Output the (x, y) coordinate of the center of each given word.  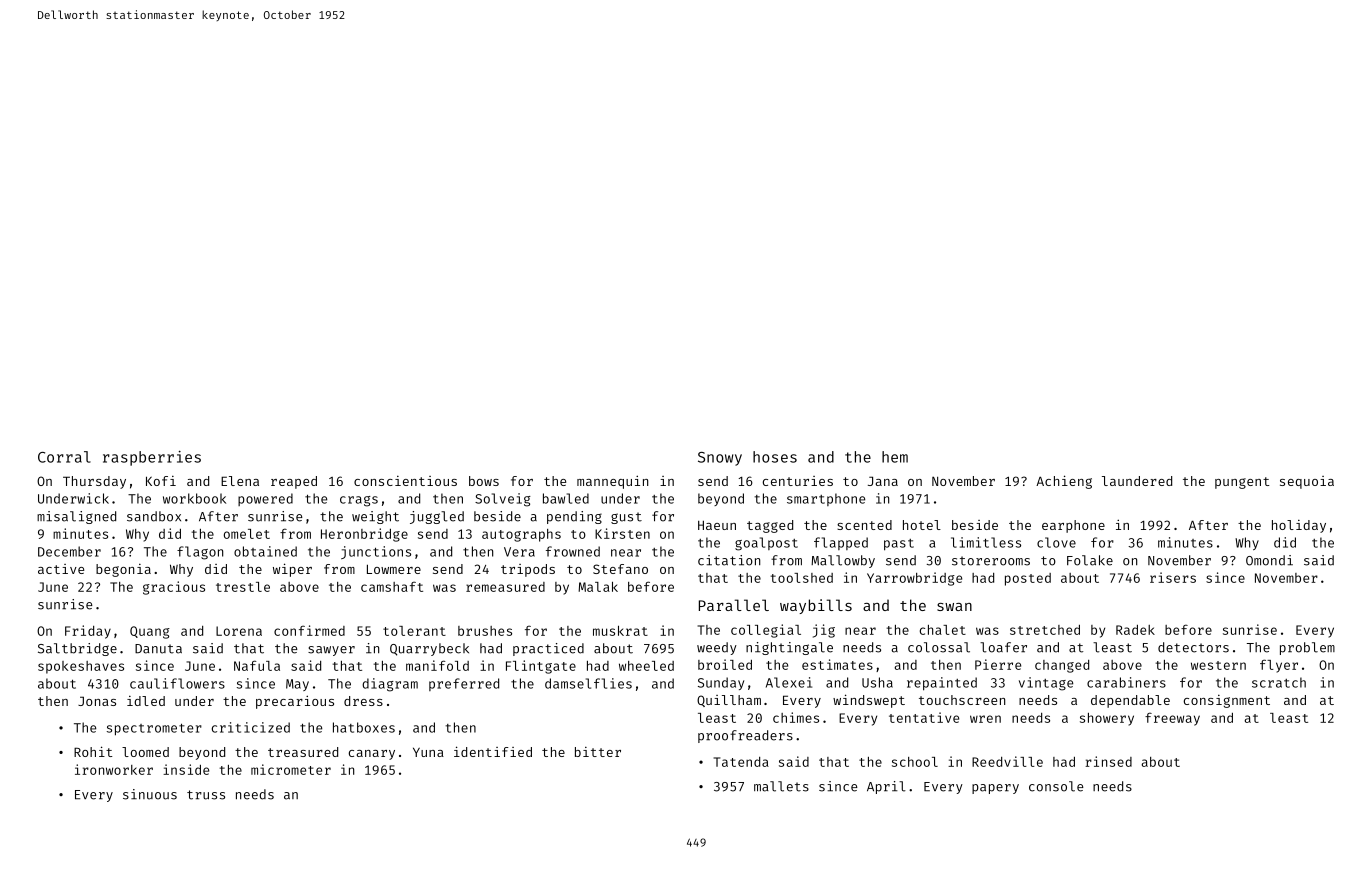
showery (1107, 719)
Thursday (94, 482)
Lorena (239, 631)
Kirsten (622, 533)
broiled (725, 664)
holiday (1299, 526)
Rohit (93, 751)
